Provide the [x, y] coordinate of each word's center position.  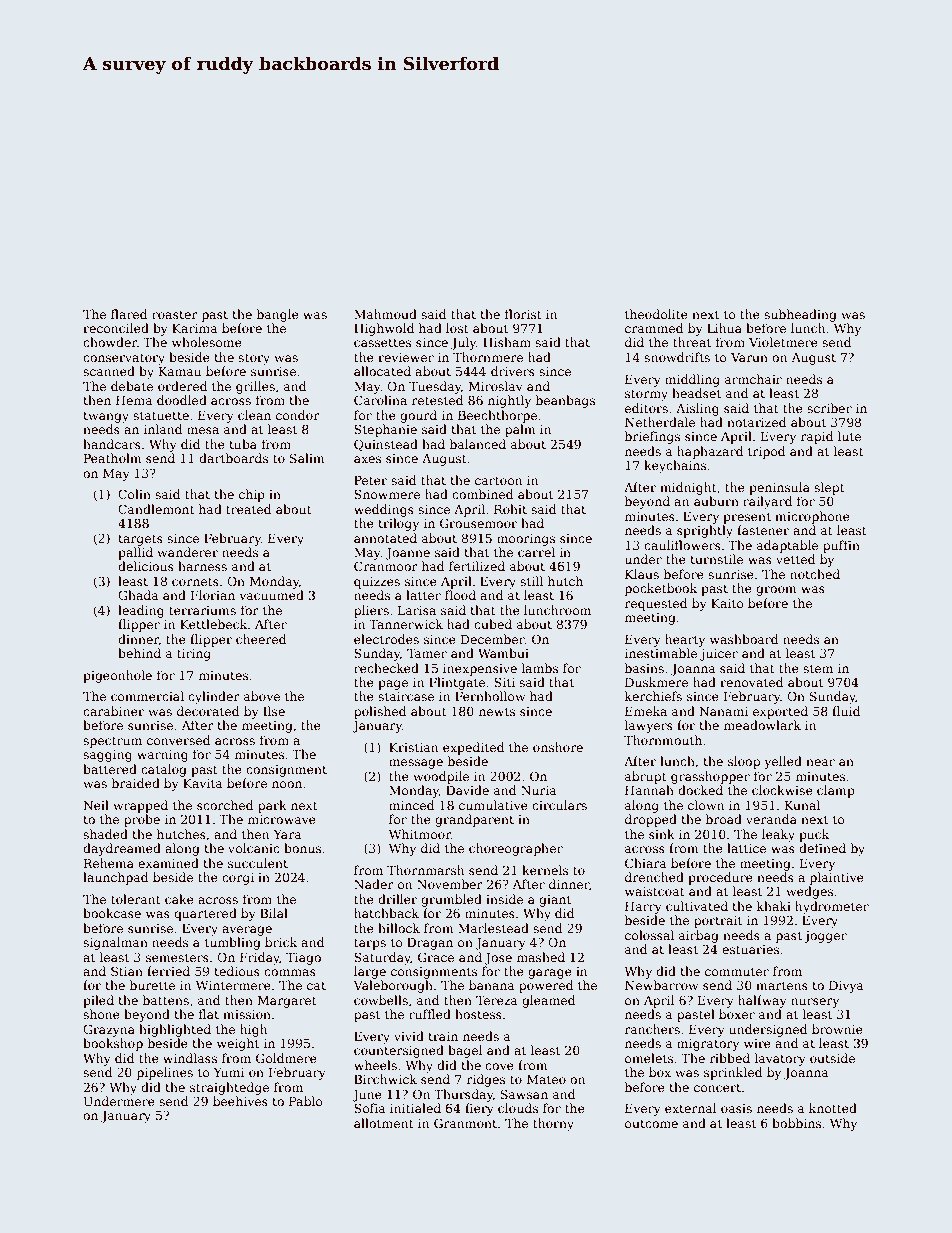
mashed [541, 957]
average [247, 931]
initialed [415, 1108]
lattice [746, 848]
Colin [134, 494]
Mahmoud [385, 314]
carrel [536, 552]
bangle [278, 315]
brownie [837, 1029]
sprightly [705, 531]
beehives [240, 1101]
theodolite [656, 314]
